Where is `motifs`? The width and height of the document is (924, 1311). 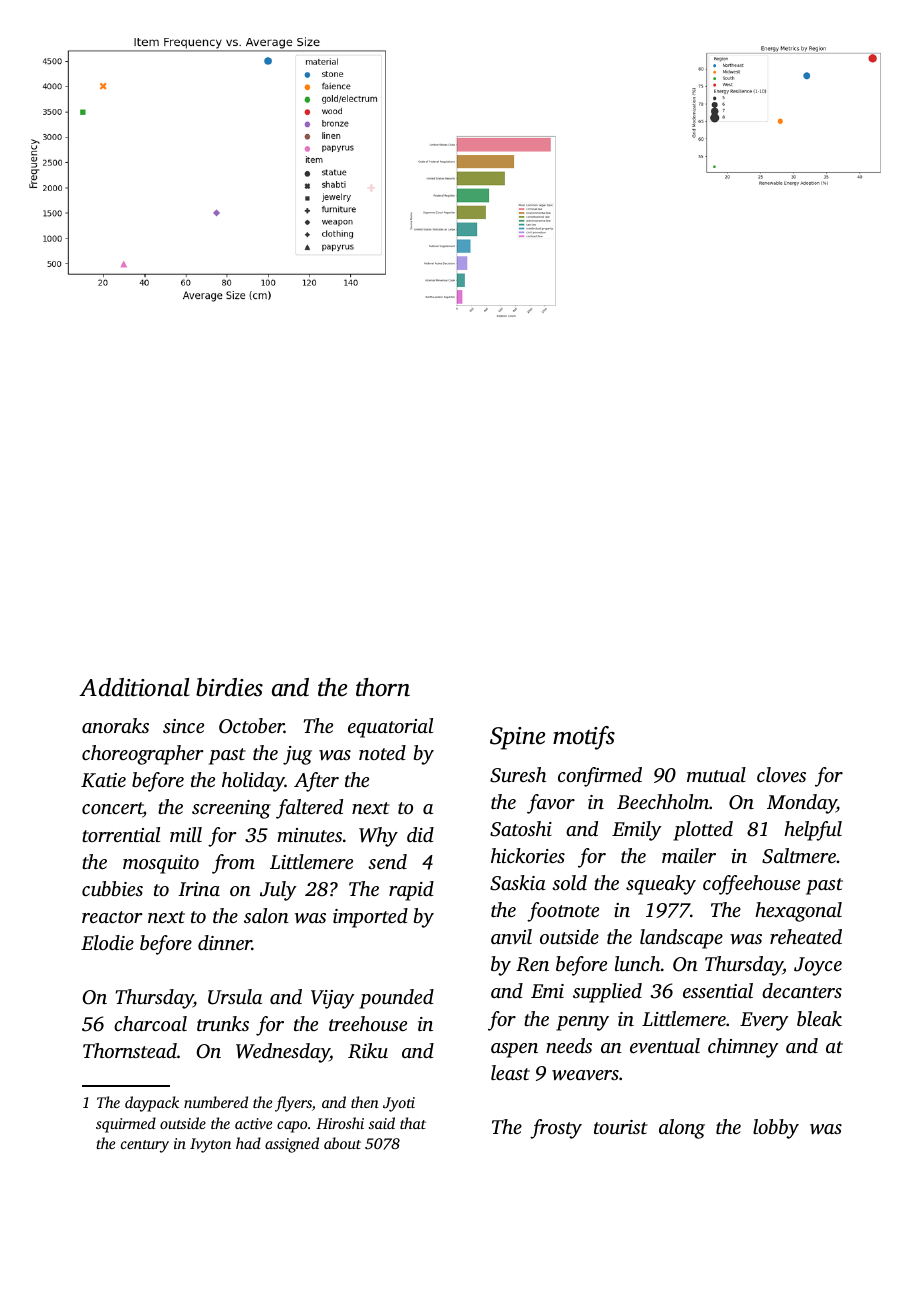 motifs is located at coordinates (584, 738).
